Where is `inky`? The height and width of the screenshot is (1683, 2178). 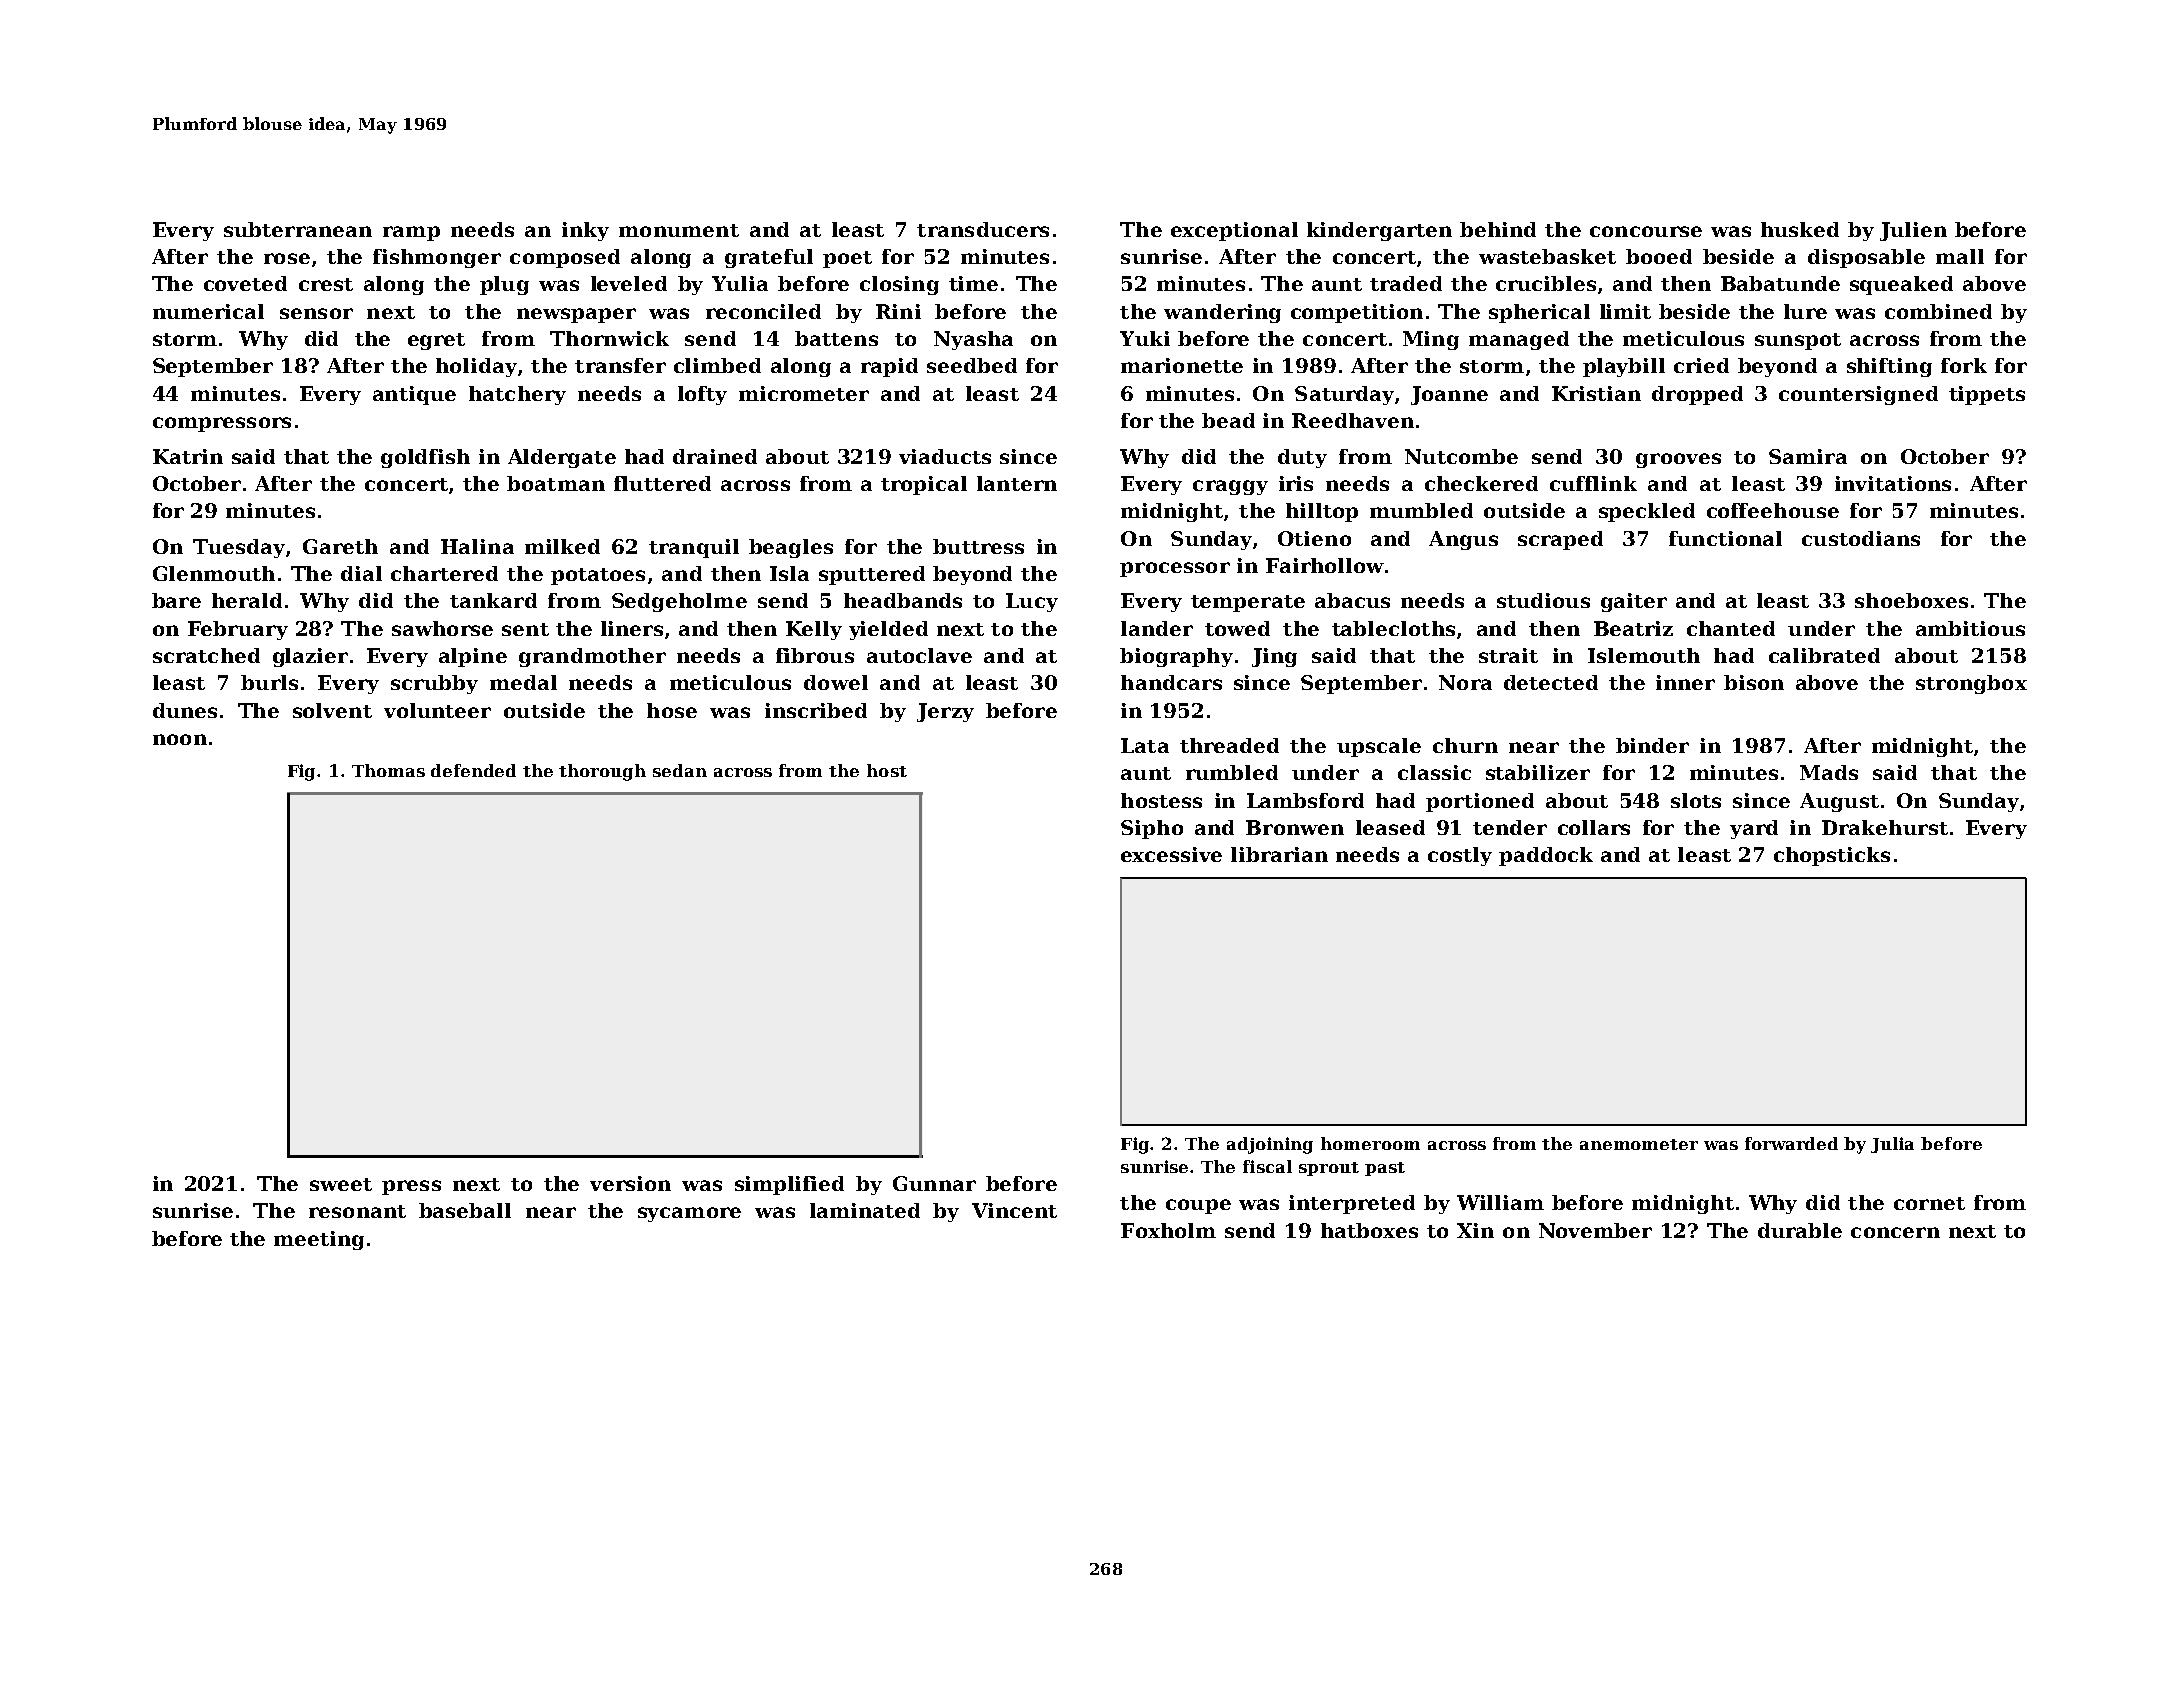 inky is located at coordinates (585, 231).
